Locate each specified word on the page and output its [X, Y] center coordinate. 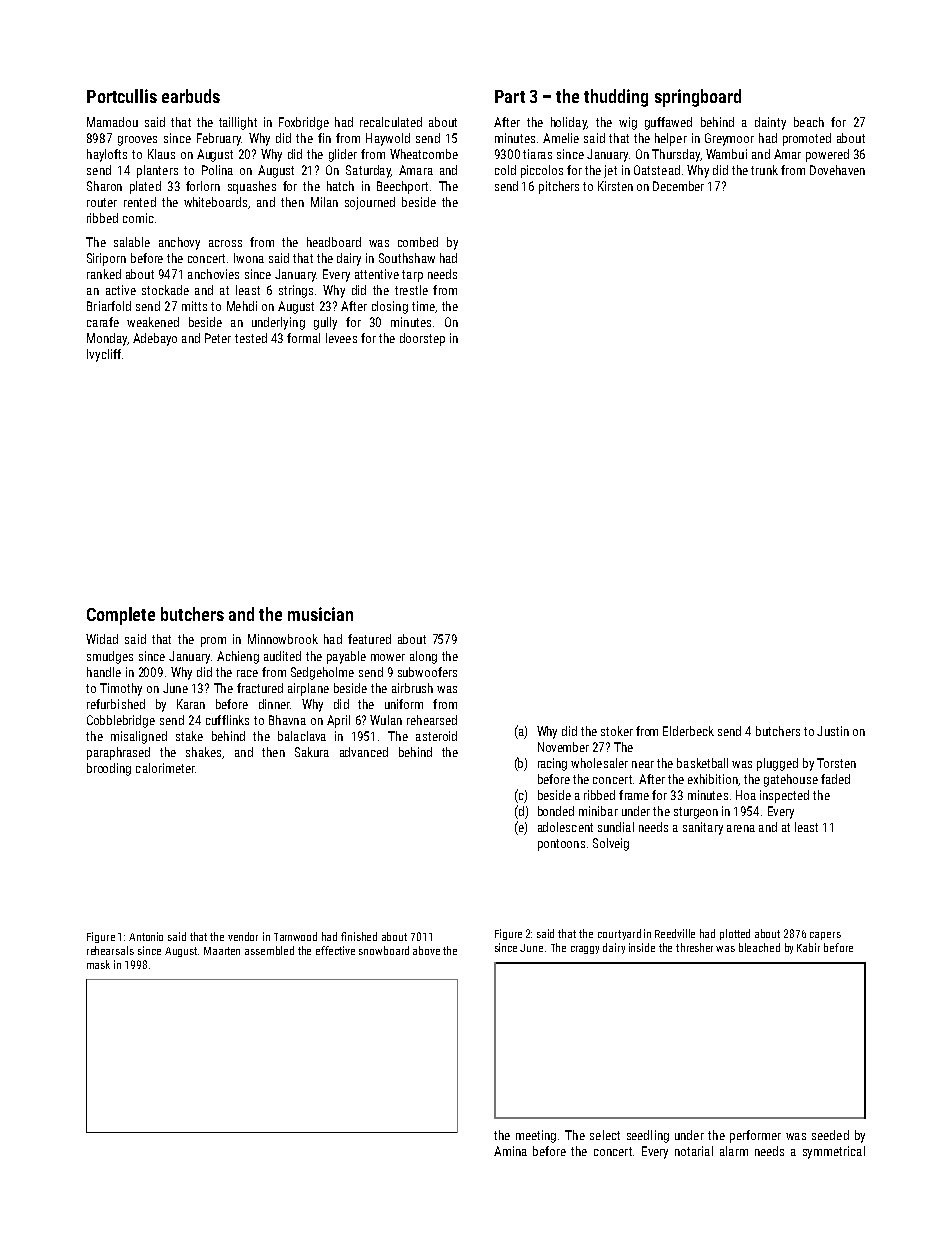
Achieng [238, 657]
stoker [617, 731]
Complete [121, 616]
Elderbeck [688, 731]
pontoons [561, 845]
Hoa [746, 795]
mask [98, 964]
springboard [698, 98]
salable [132, 242]
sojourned [370, 203]
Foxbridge [304, 123]
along [423, 657]
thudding [616, 98]
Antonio [146, 936]
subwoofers [427, 672]
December [678, 186]
